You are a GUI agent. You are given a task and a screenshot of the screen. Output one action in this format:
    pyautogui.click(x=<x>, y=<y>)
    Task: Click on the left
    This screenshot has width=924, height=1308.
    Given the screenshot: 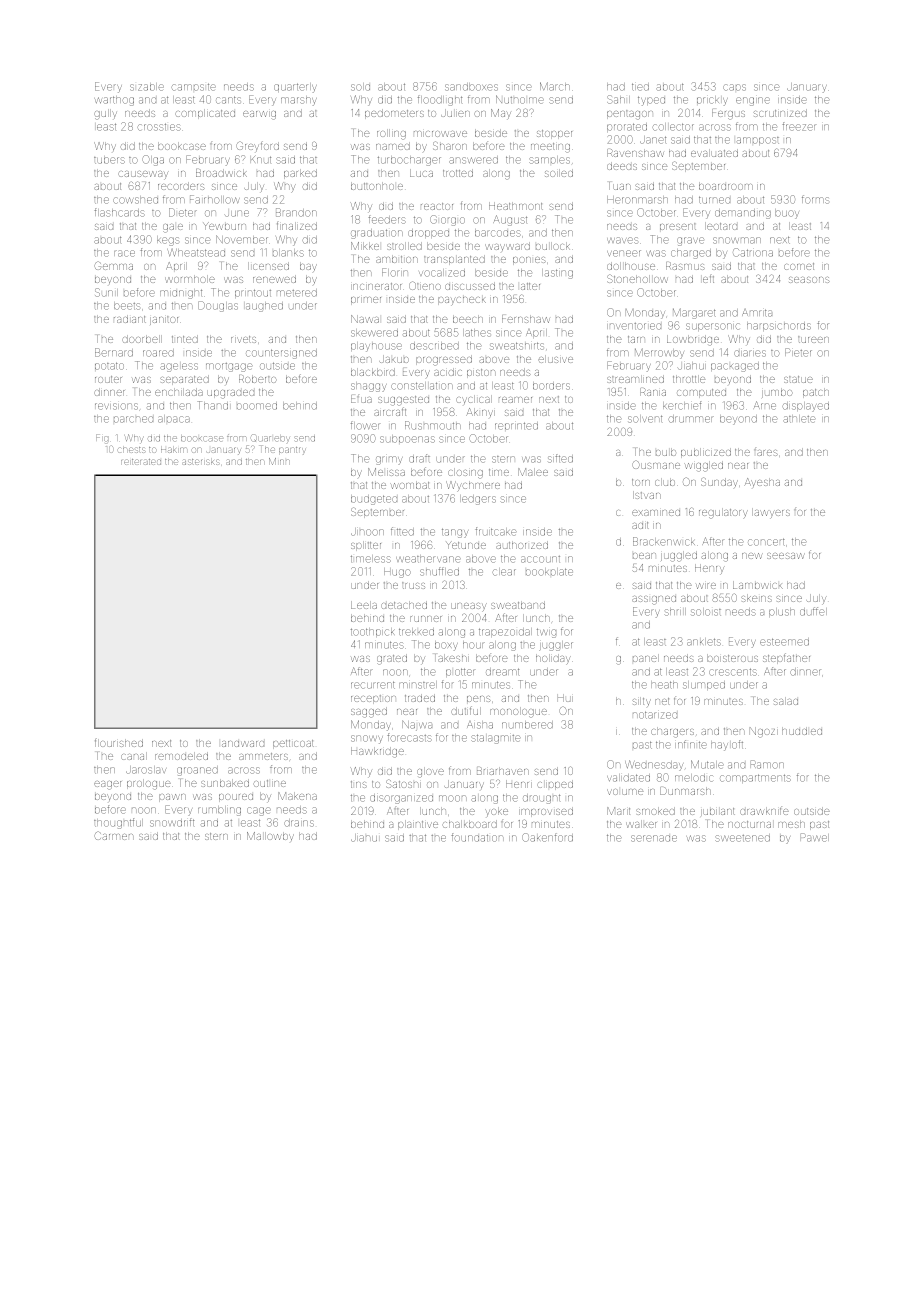 What is the action you would take?
    pyautogui.click(x=708, y=279)
